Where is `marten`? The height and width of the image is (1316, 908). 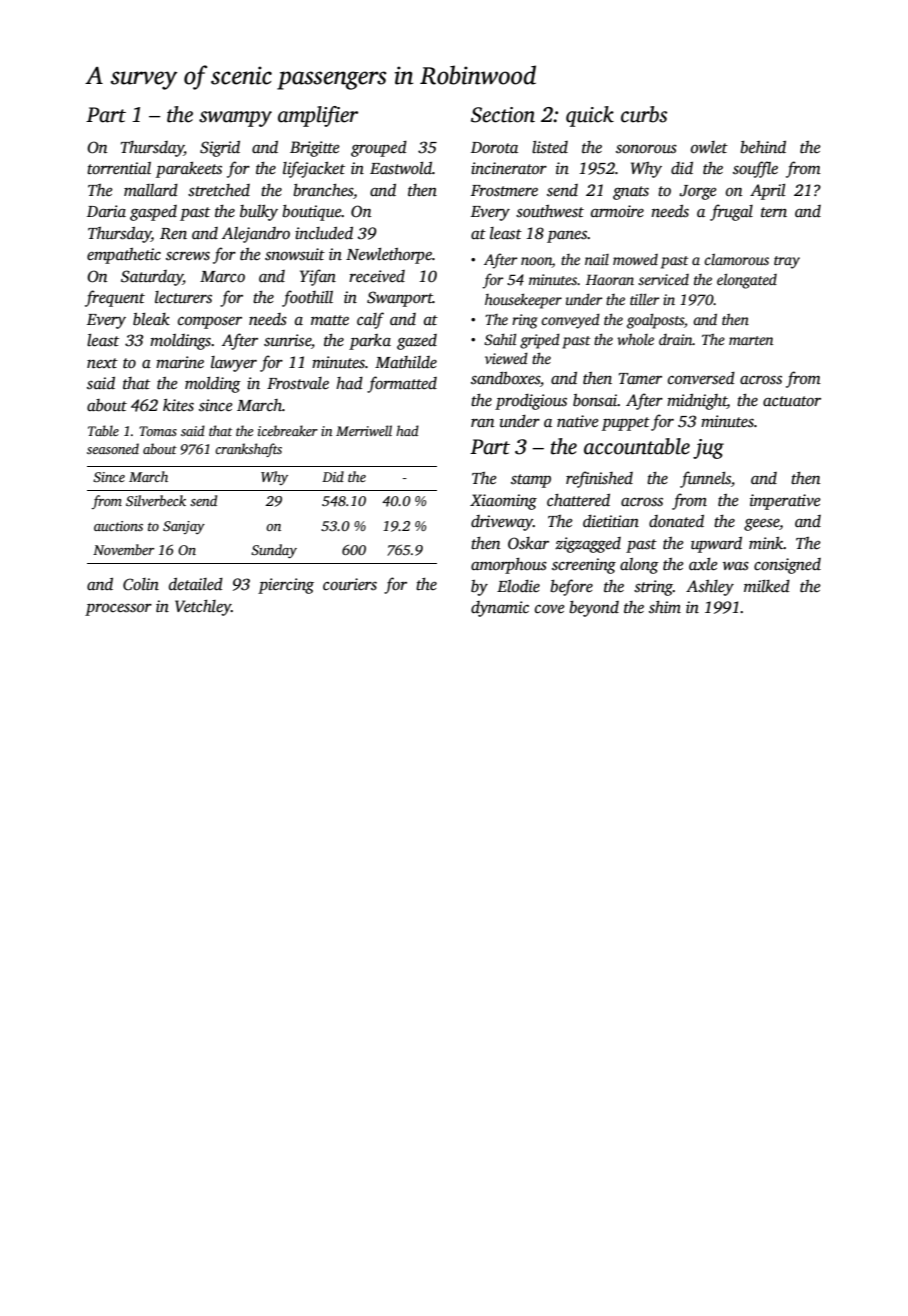
marten is located at coordinates (751, 340).
